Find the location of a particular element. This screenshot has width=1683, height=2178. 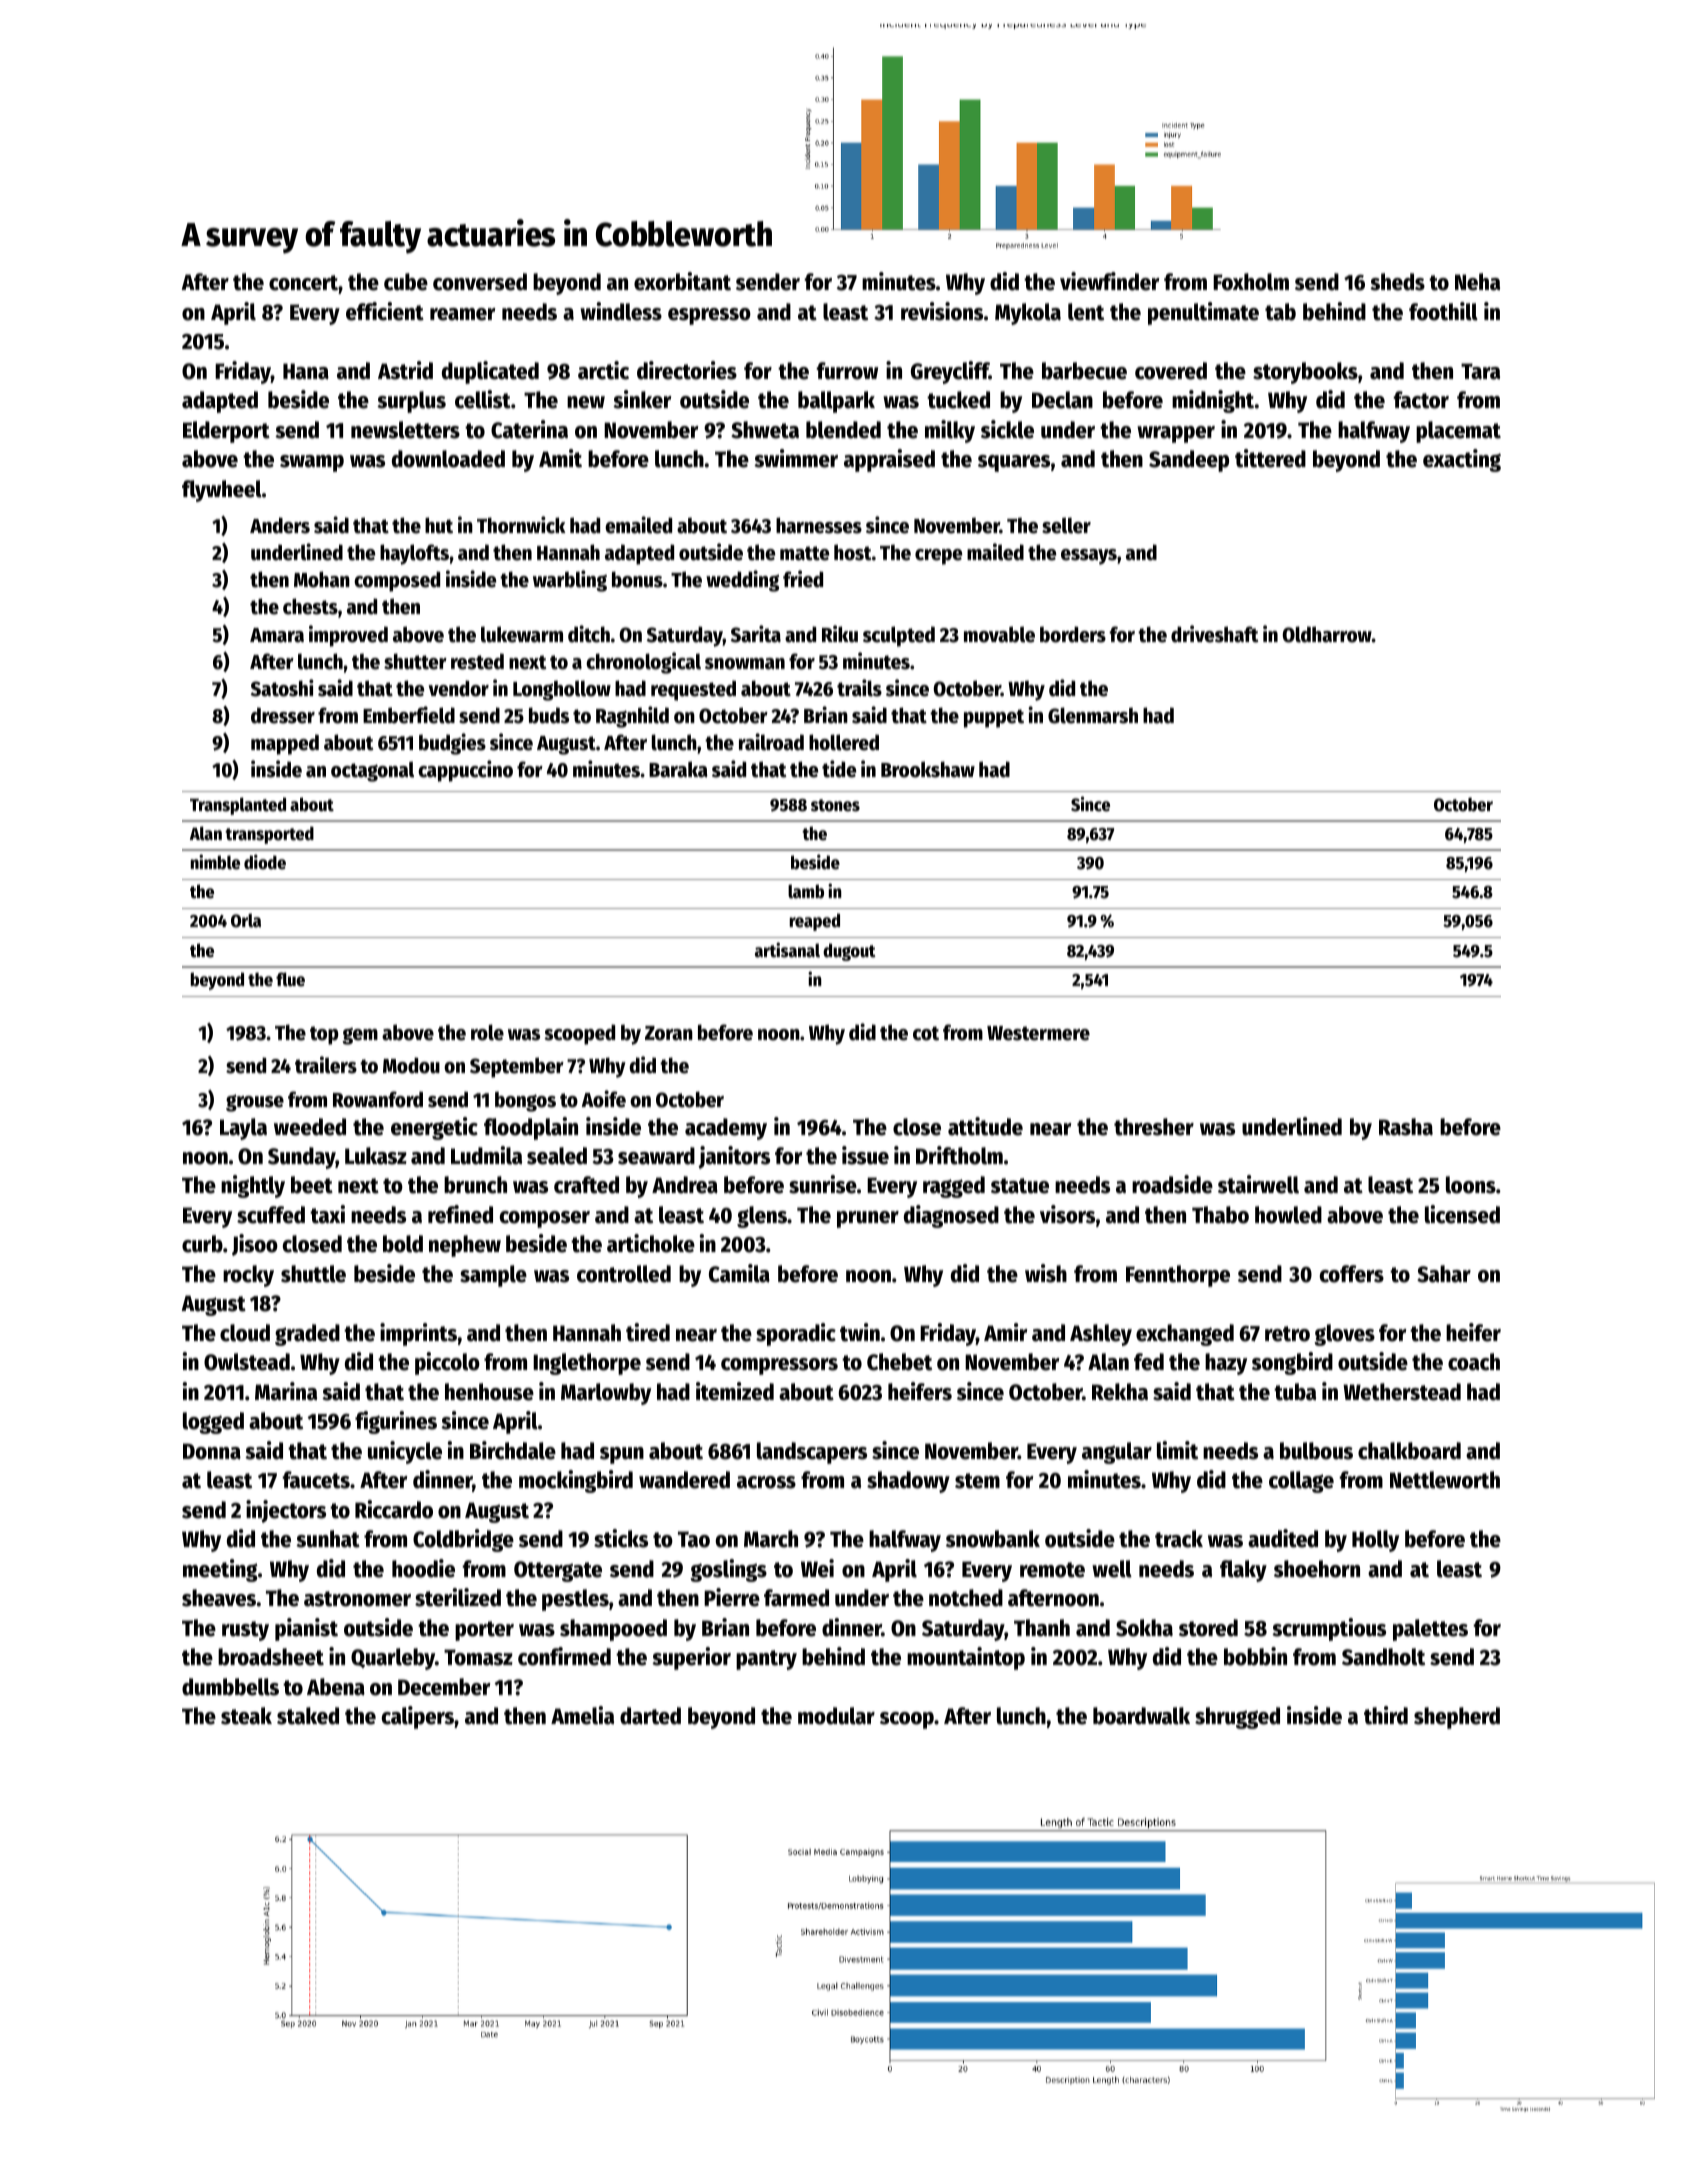

thresher is located at coordinates (1154, 1127).
